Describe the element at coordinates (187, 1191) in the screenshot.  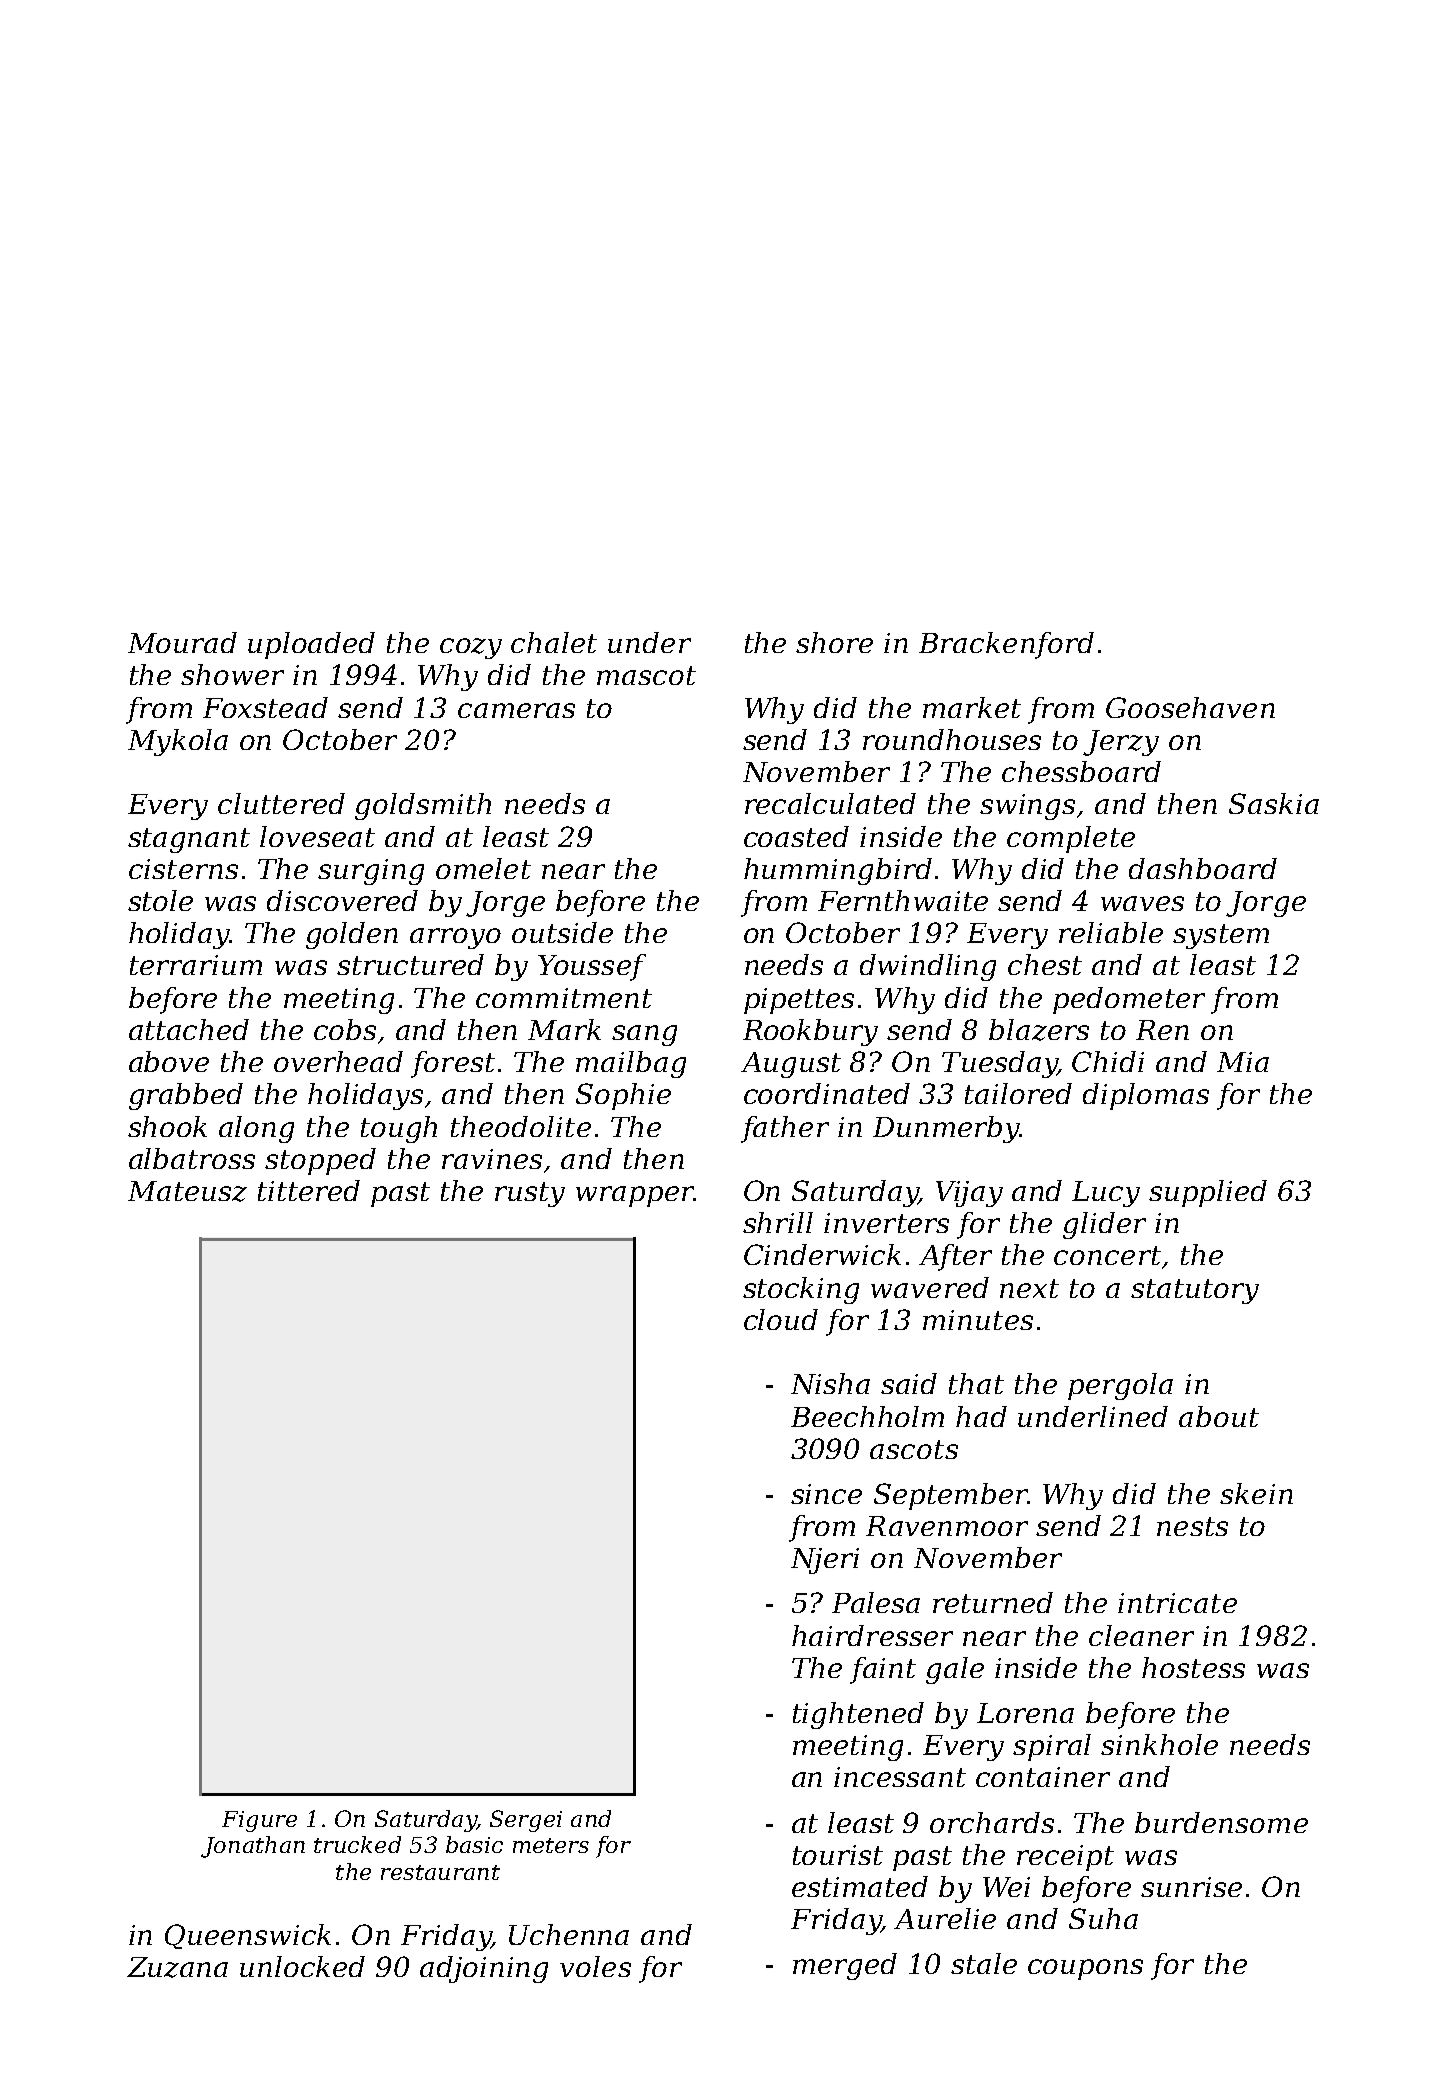
I see `Mateusz` at that location.
